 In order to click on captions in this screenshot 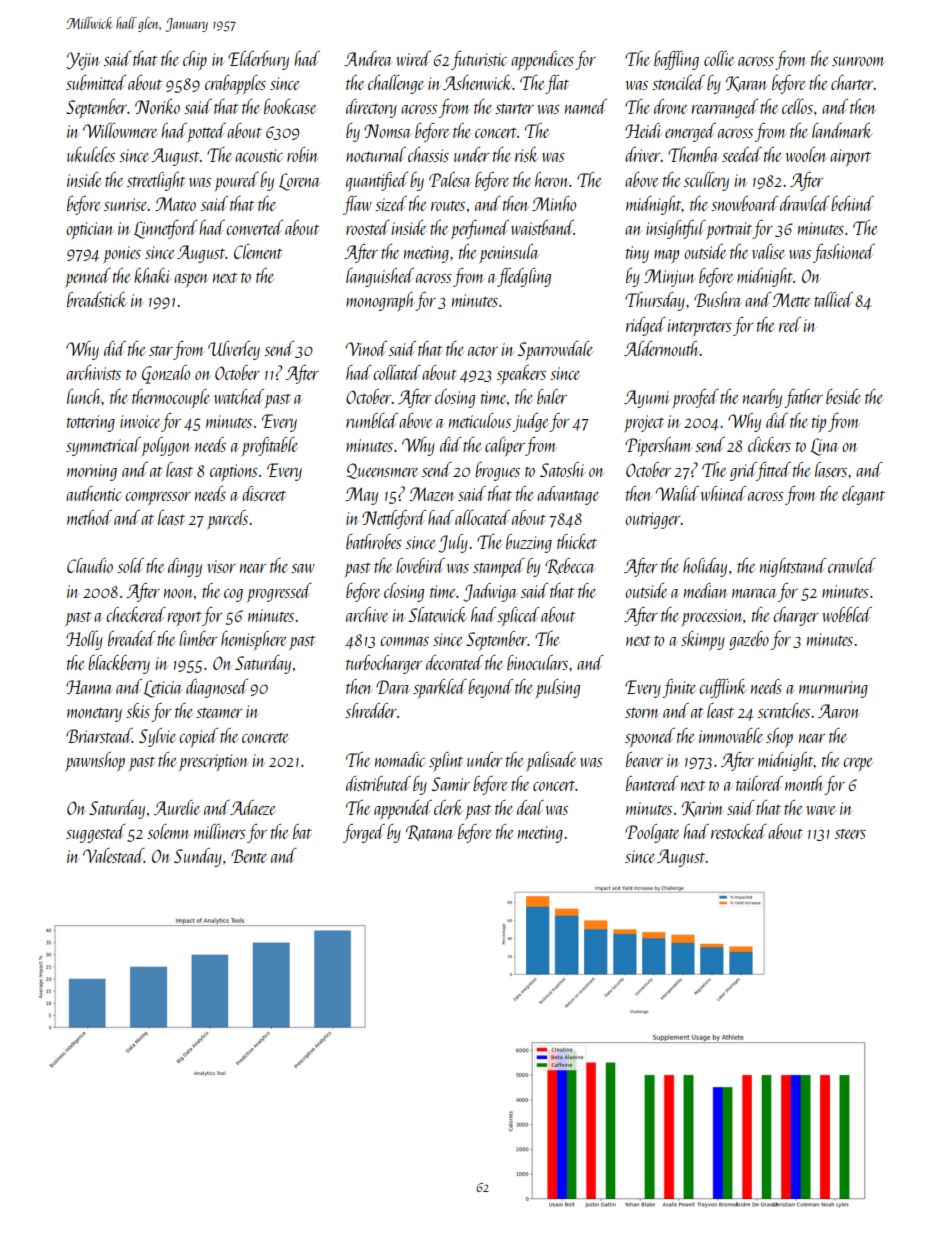, I will do `click(234, 472)`.
